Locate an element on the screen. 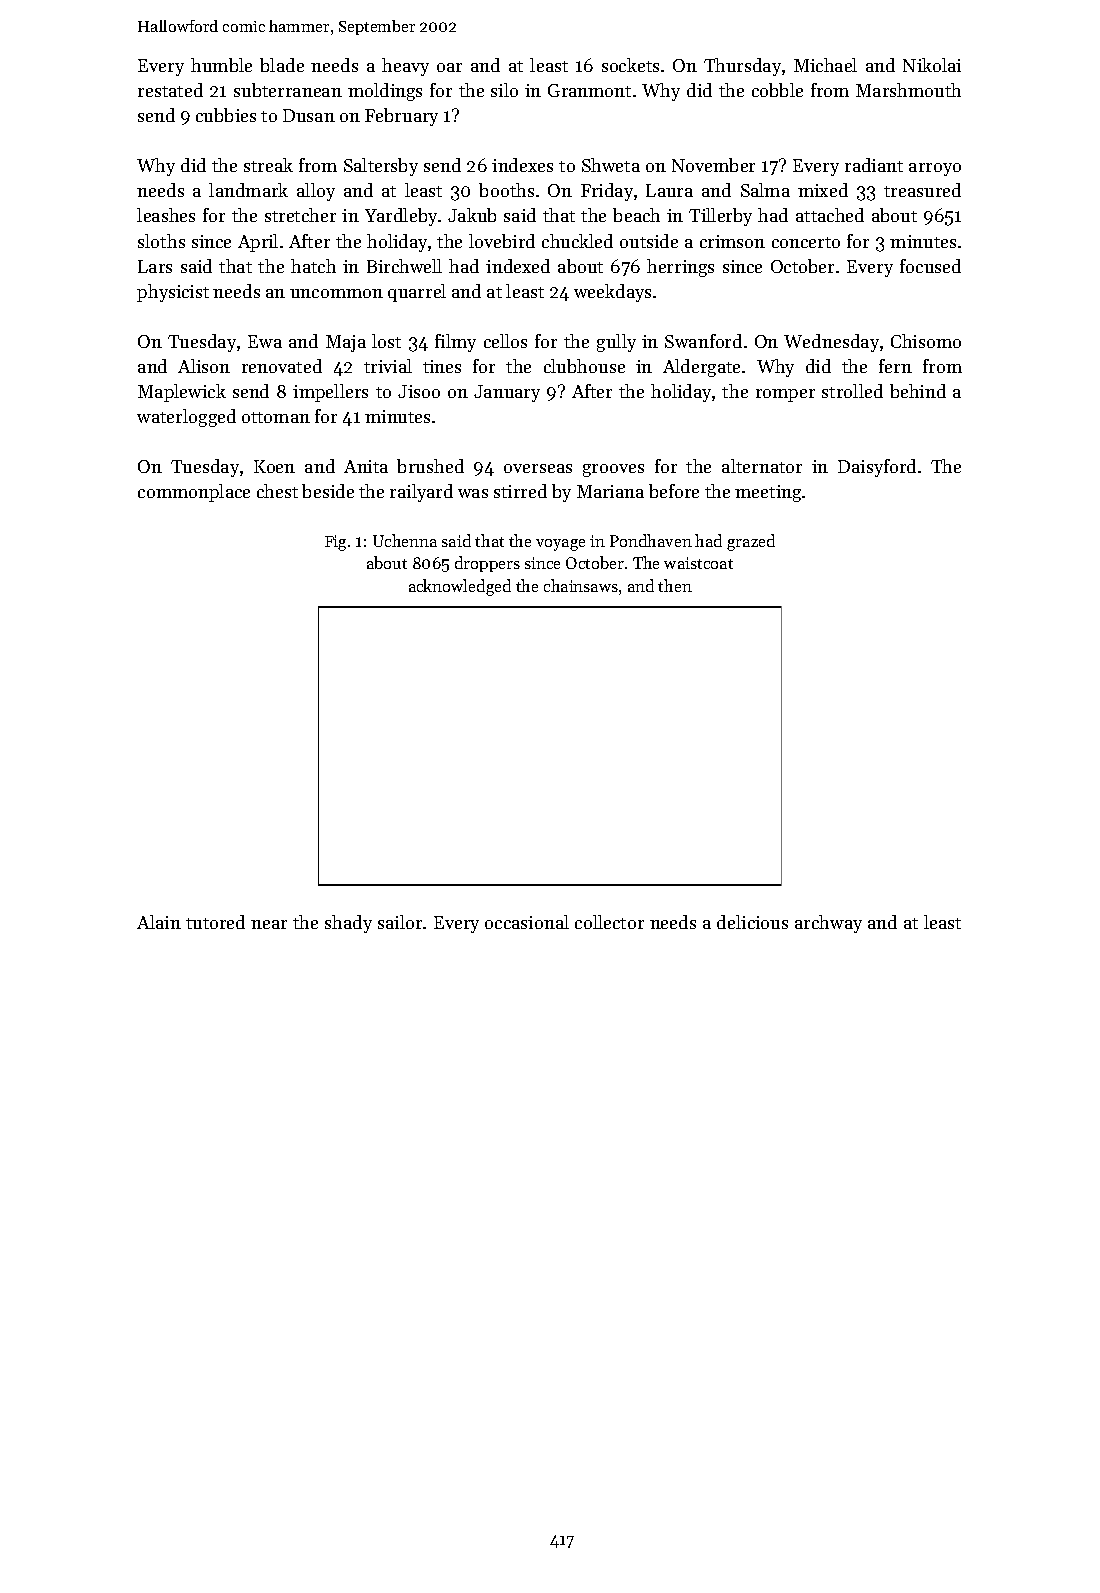  beside is located at coordinates (328, 491).
